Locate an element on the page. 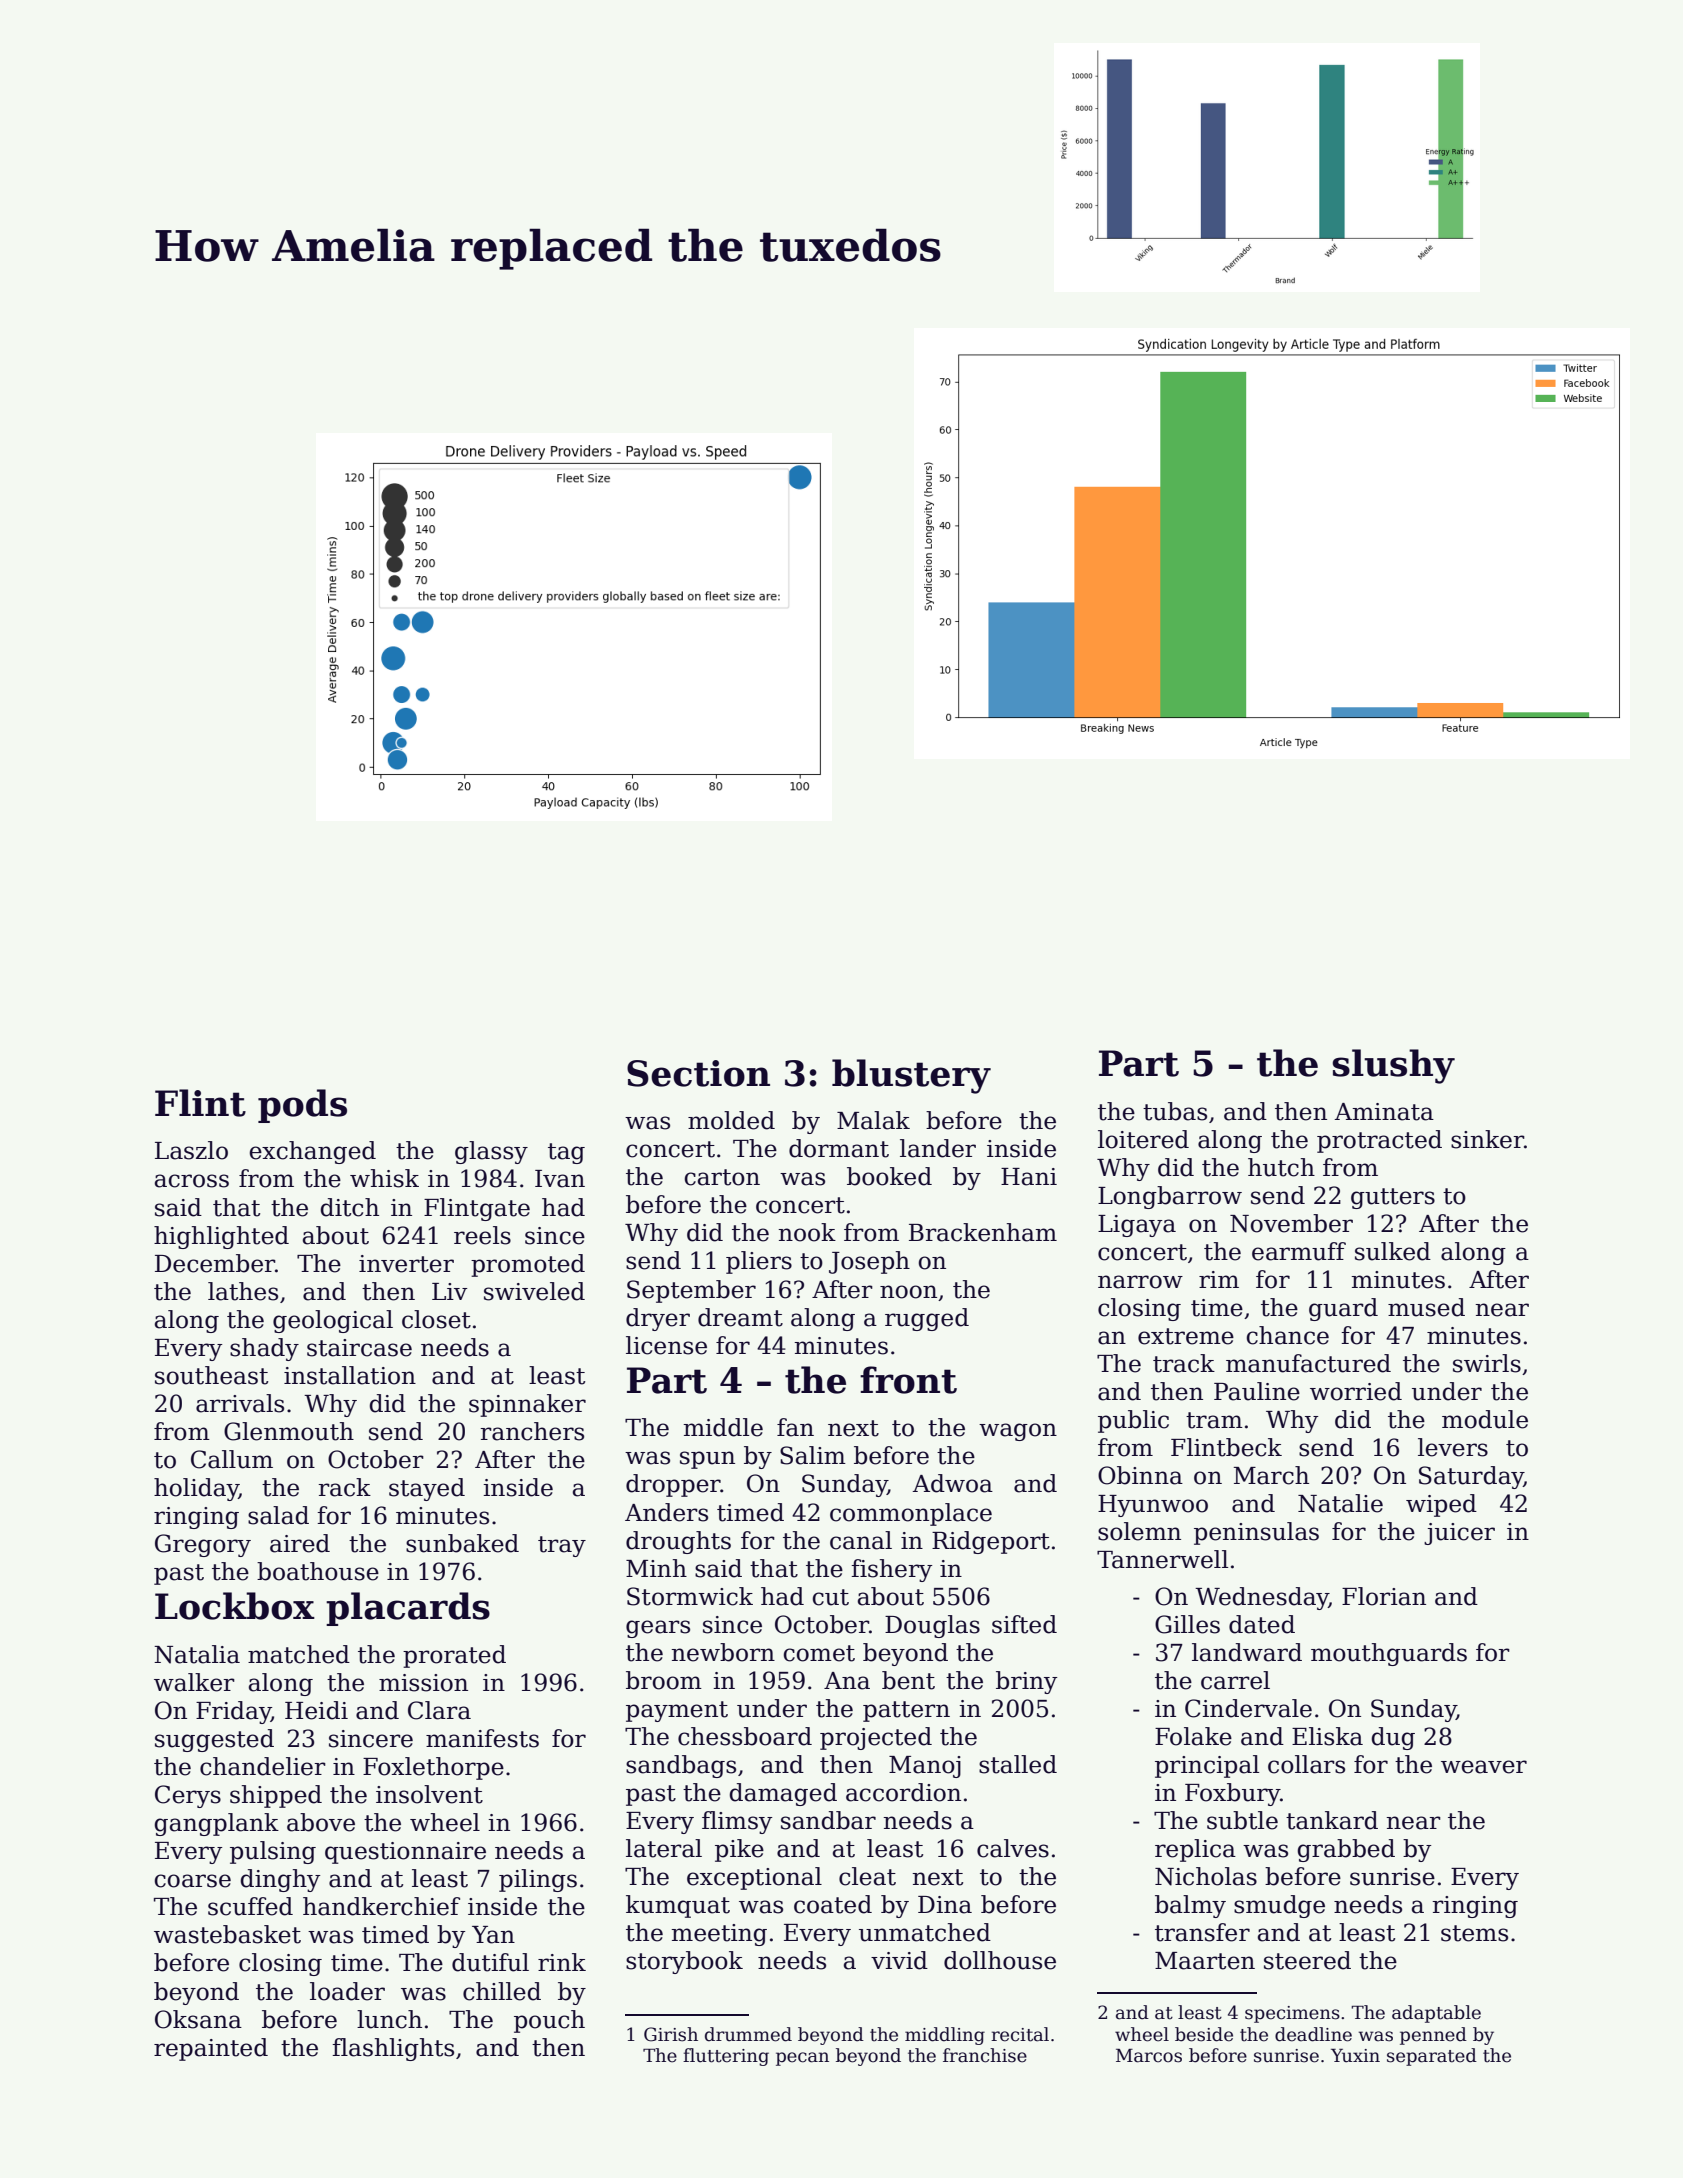 The width and height of the document is (1683, 2178). pods is located at coordinates (302, 1106).
